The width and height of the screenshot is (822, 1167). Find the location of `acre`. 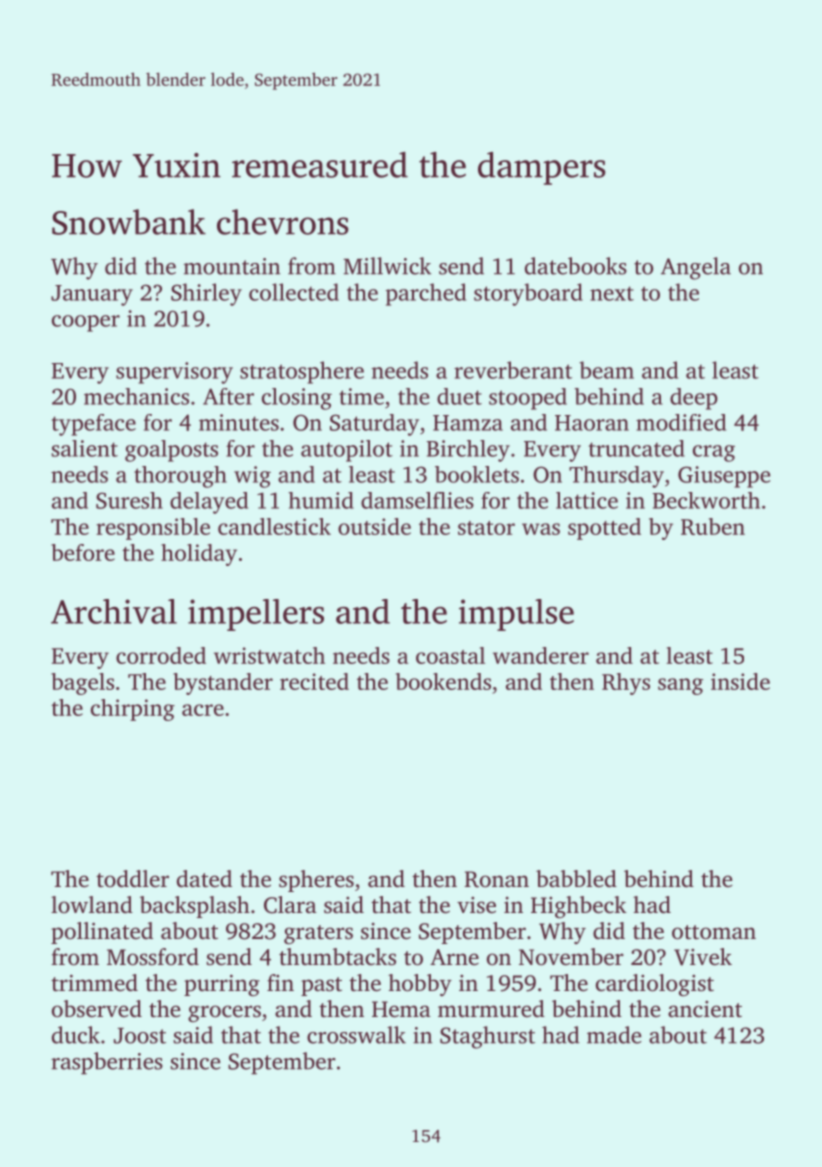

acre is located at coordinates (203, 710).
